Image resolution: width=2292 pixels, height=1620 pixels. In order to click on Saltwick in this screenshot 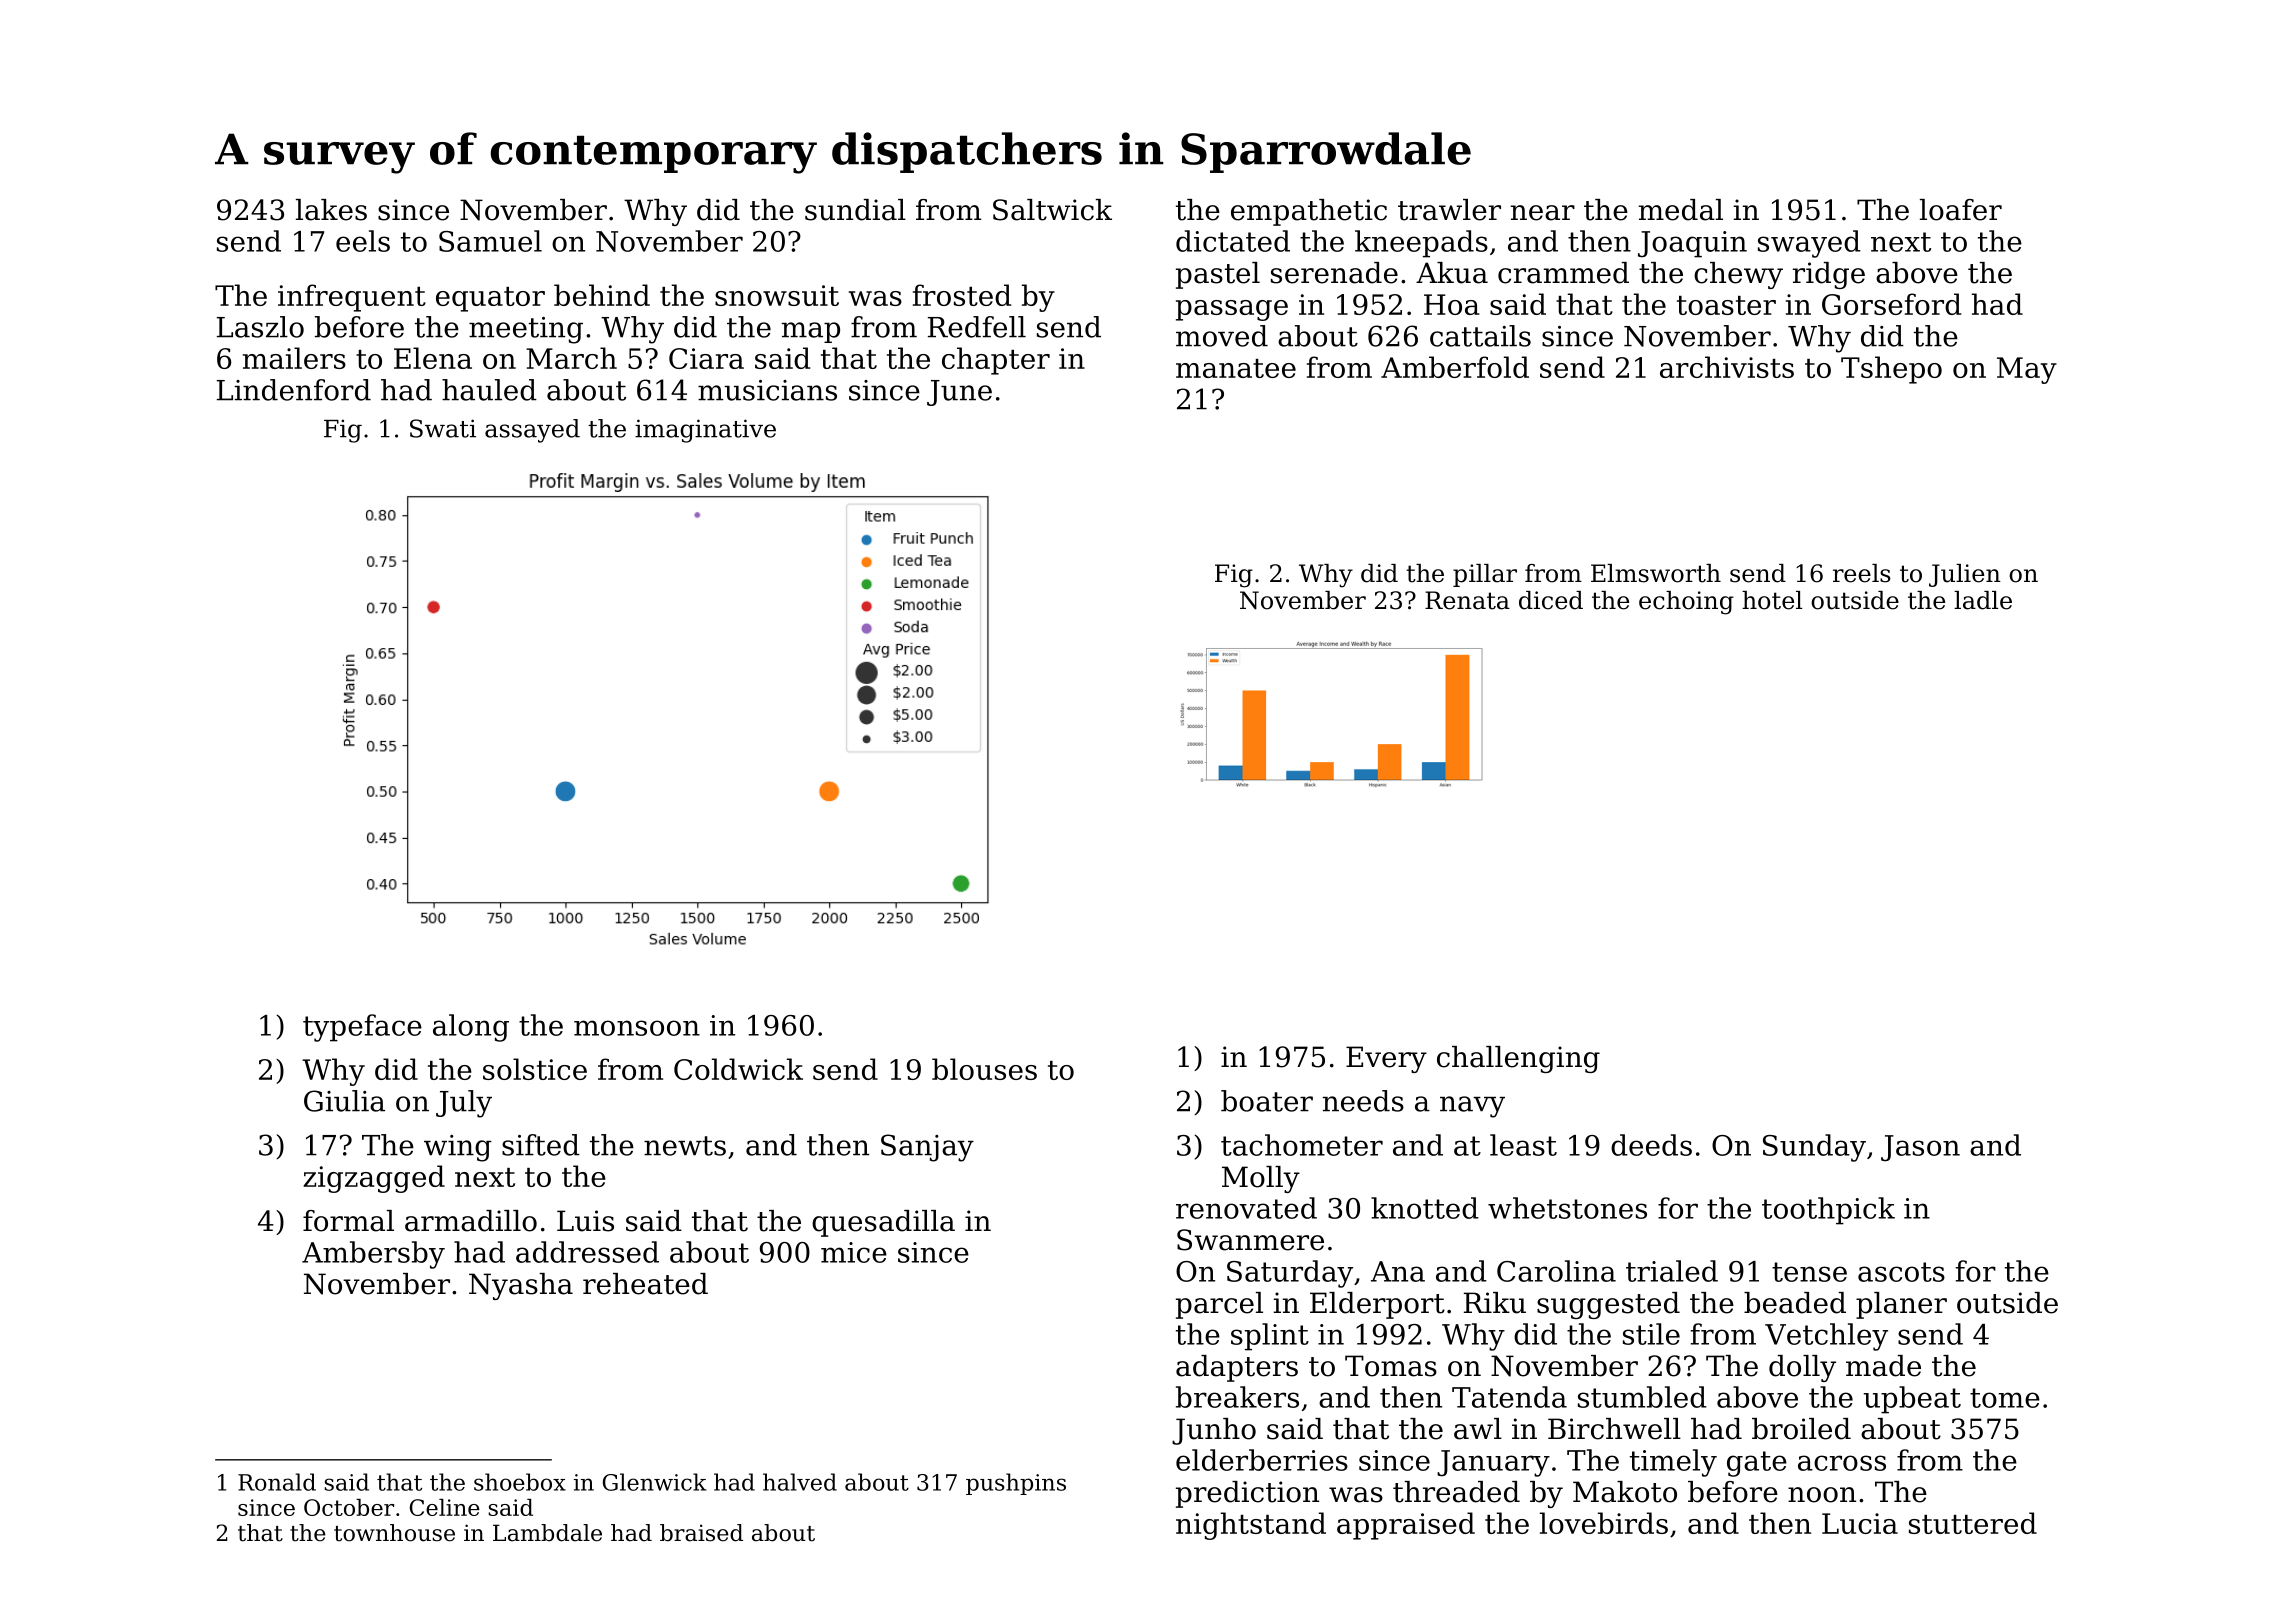, I will do `click(1052, 210)`.
